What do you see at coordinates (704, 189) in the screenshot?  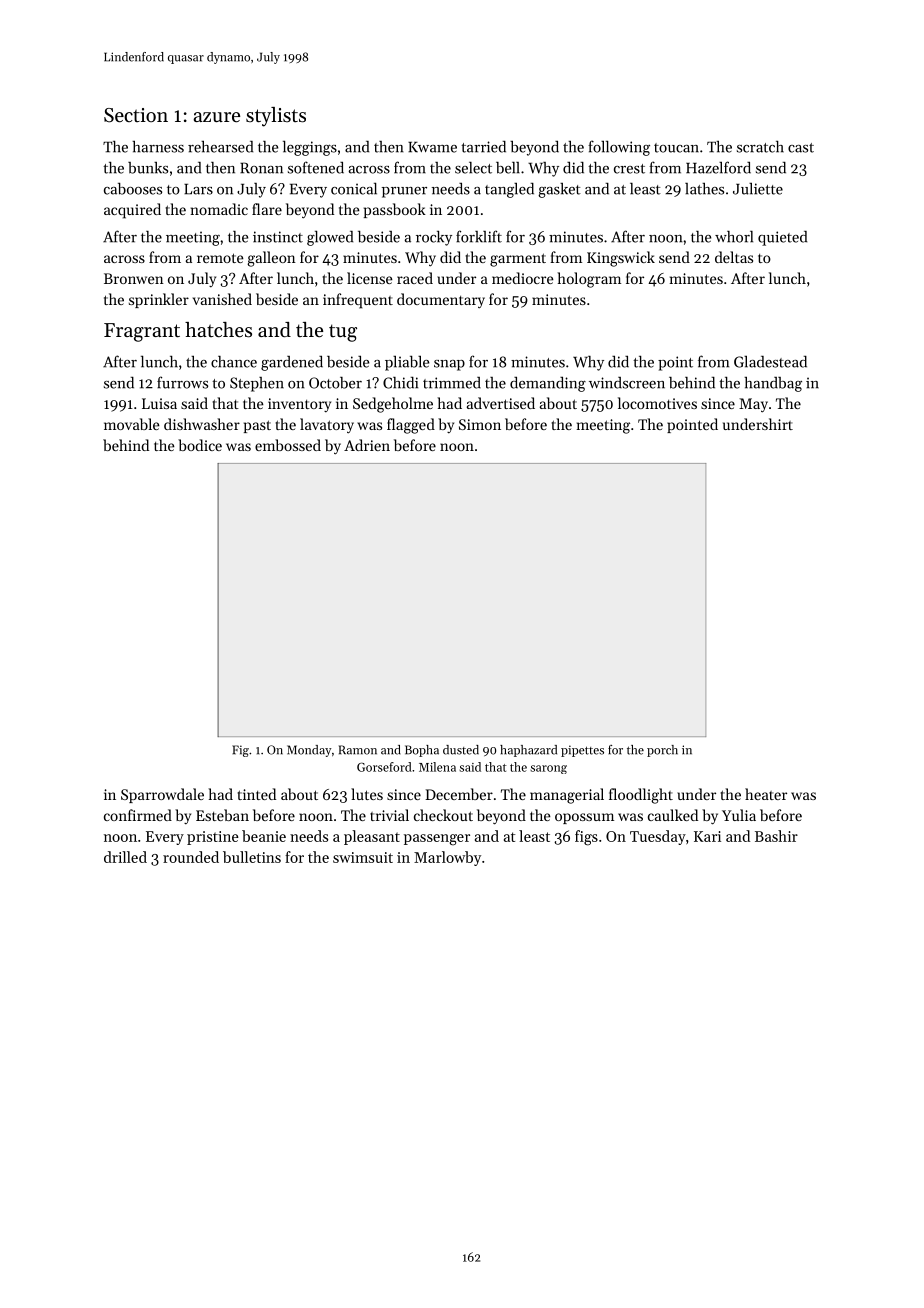 I see `lathes` at bounding box center [704, 189].
